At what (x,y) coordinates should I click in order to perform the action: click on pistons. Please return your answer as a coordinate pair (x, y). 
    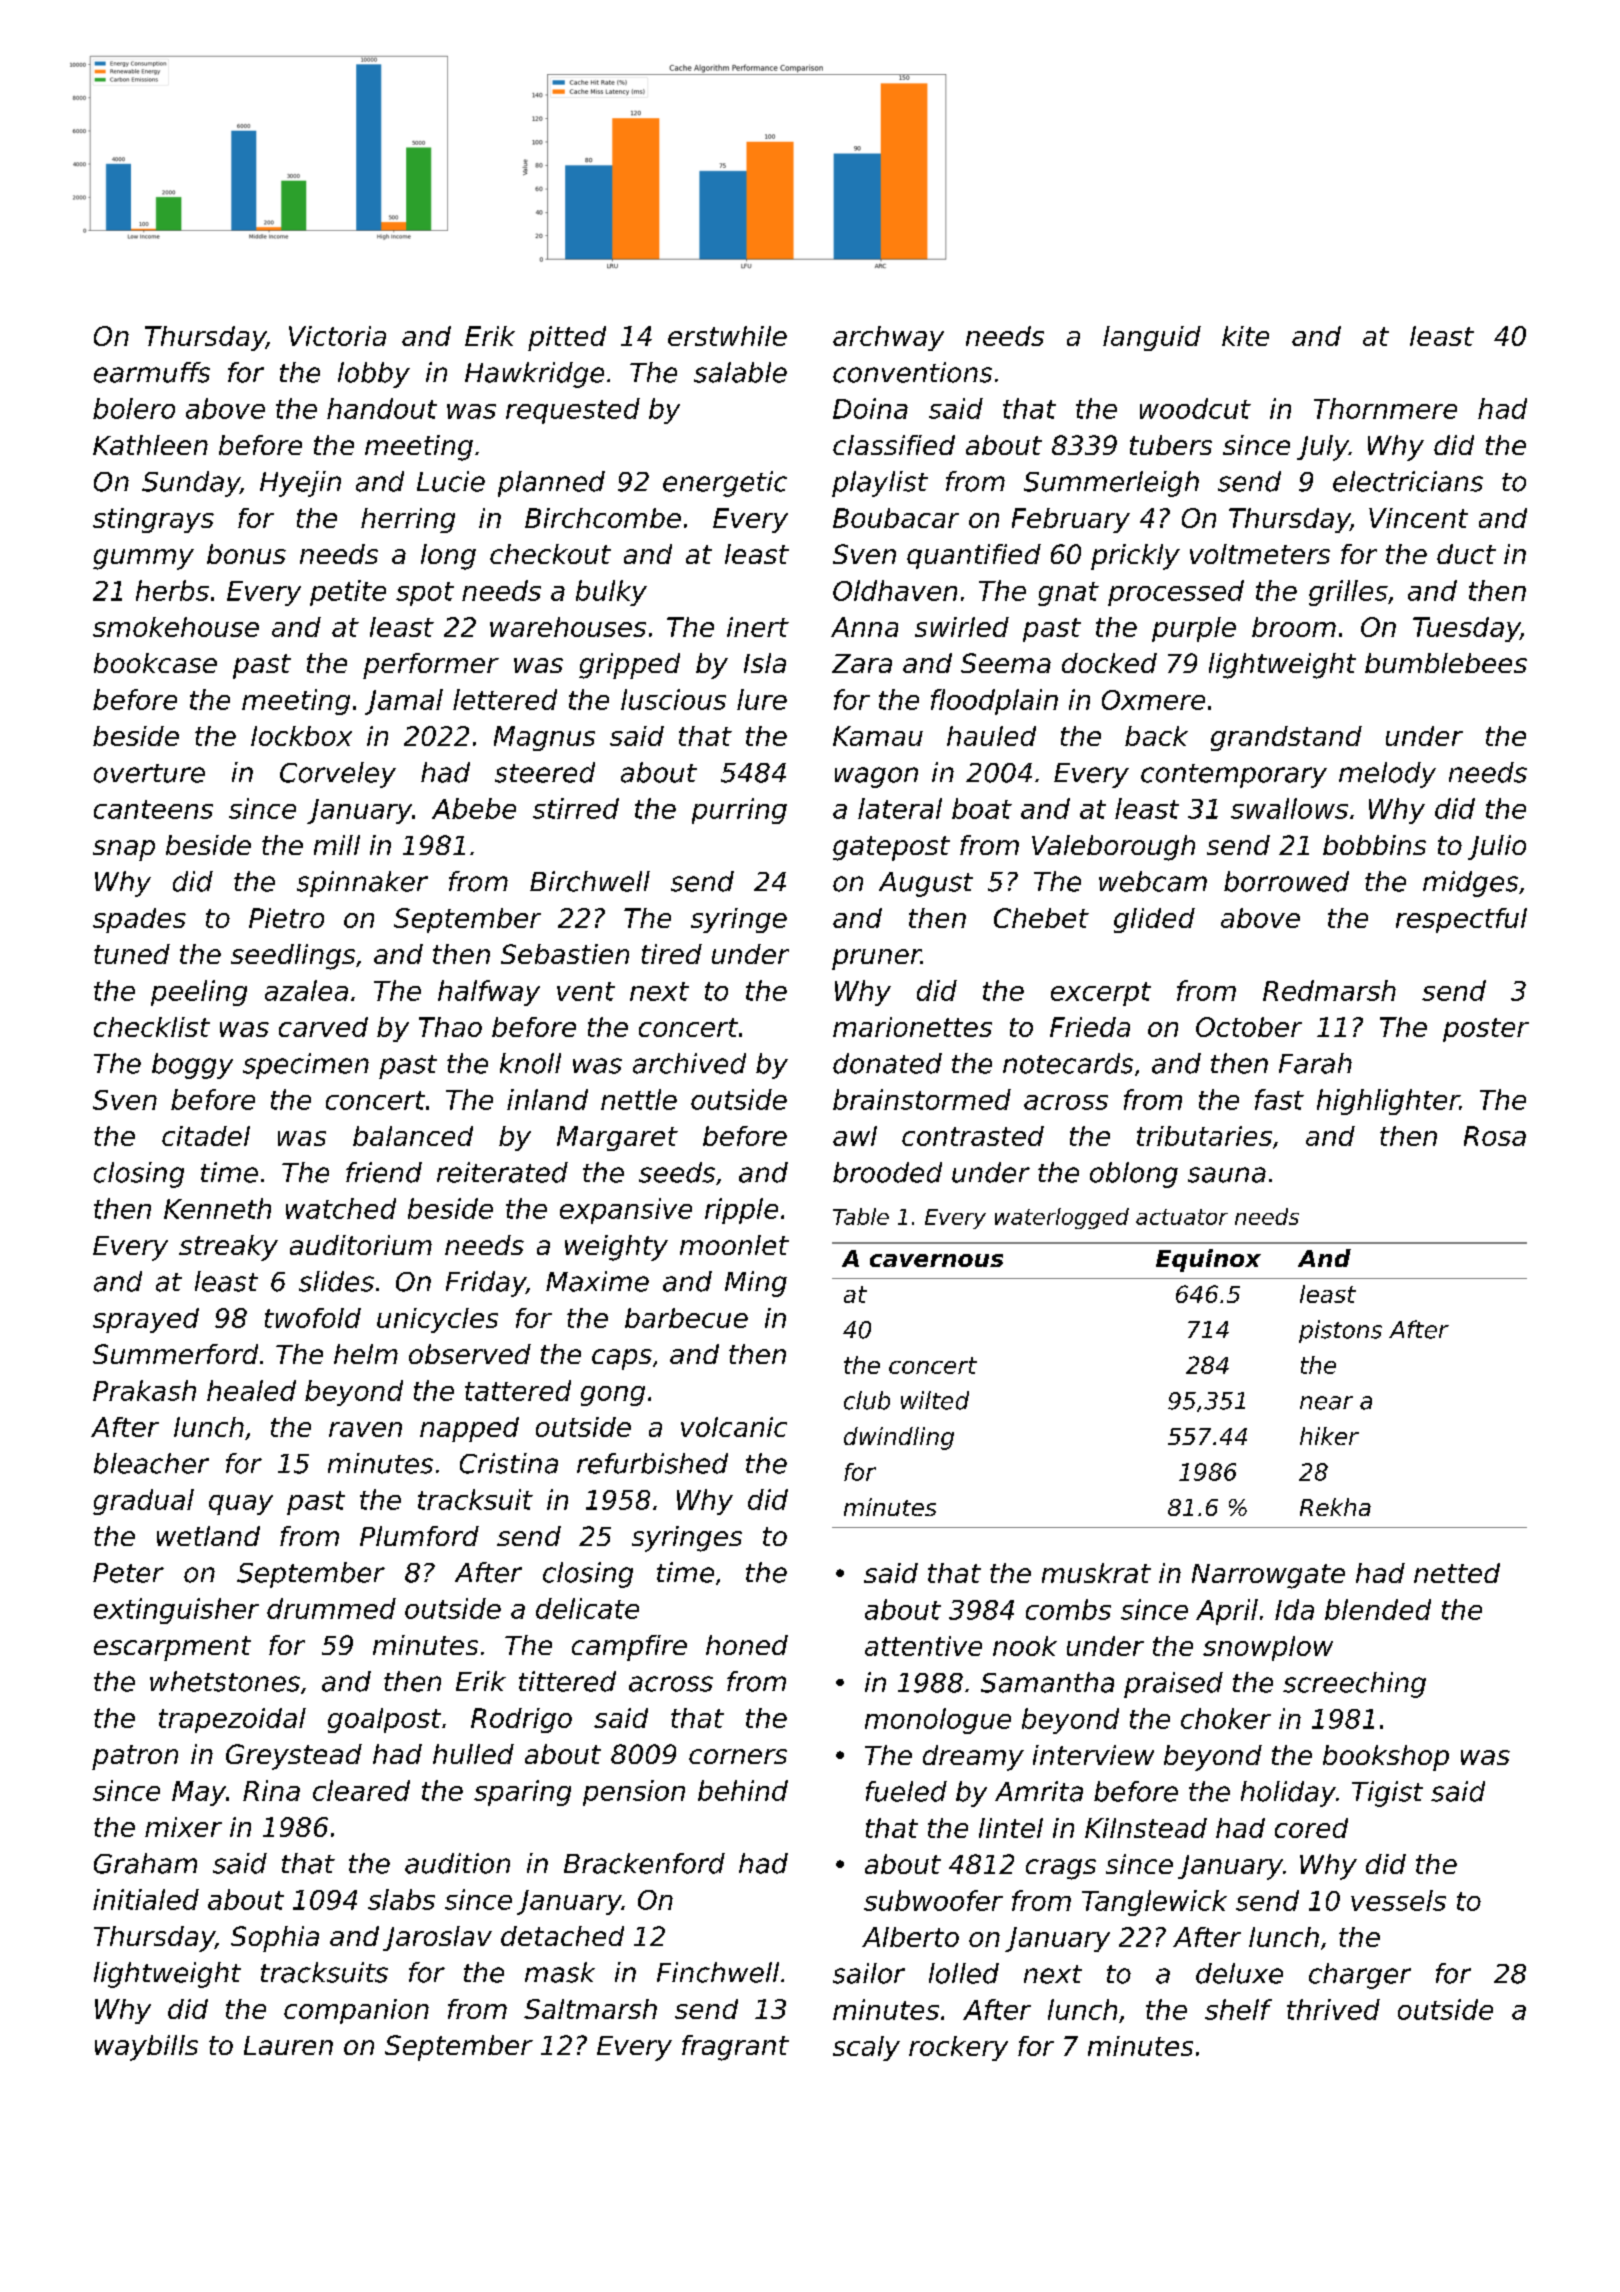
    Looking at the image, I should click on (1340, 1331).
